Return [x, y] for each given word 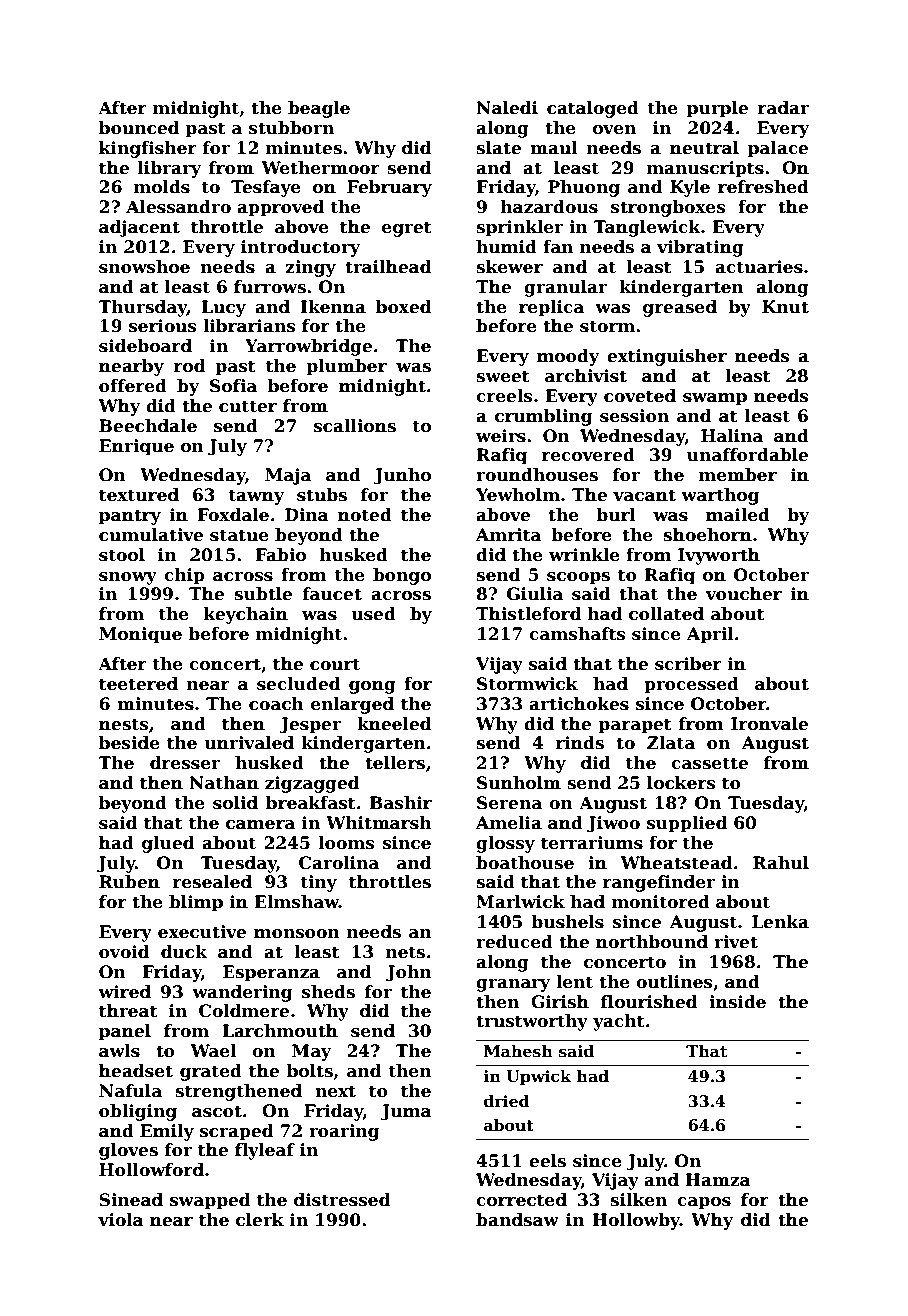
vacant [644, 495]
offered [133, 386]
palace [778, 149]
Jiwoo [613, 824]
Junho [402, 476]
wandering [242, 993]
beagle [319, 109]
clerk [260, 1220]
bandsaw [517, 1220]
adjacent [139, 228]
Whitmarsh [379, 823]
